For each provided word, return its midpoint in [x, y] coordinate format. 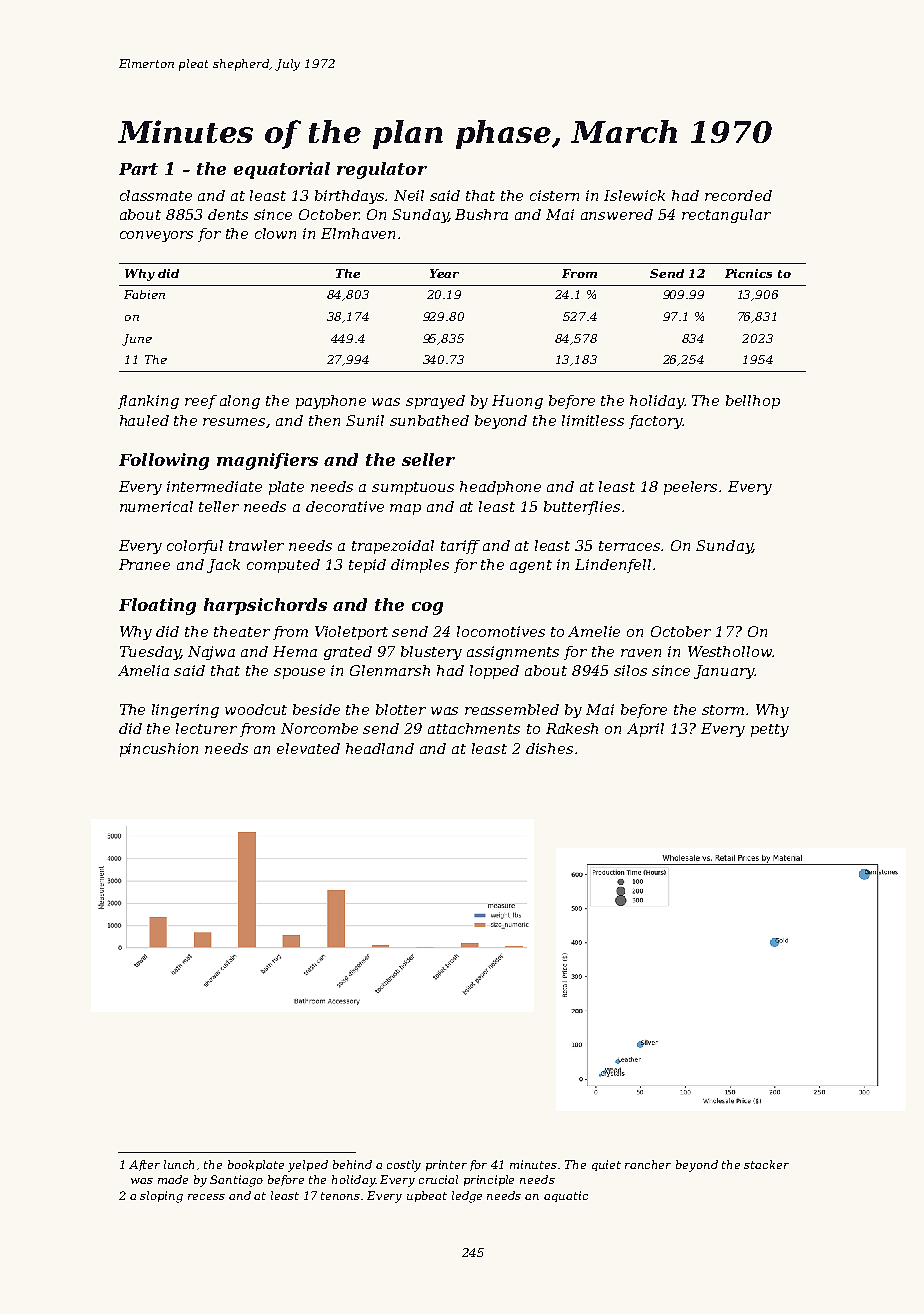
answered [617, 214]
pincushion [159, 750]
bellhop [753, 402]
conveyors [156, 236]
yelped [308, 1166]
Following [164, 461]
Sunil [365, 420]
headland [380, 748]
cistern [554, 195]
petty [770, 730]
